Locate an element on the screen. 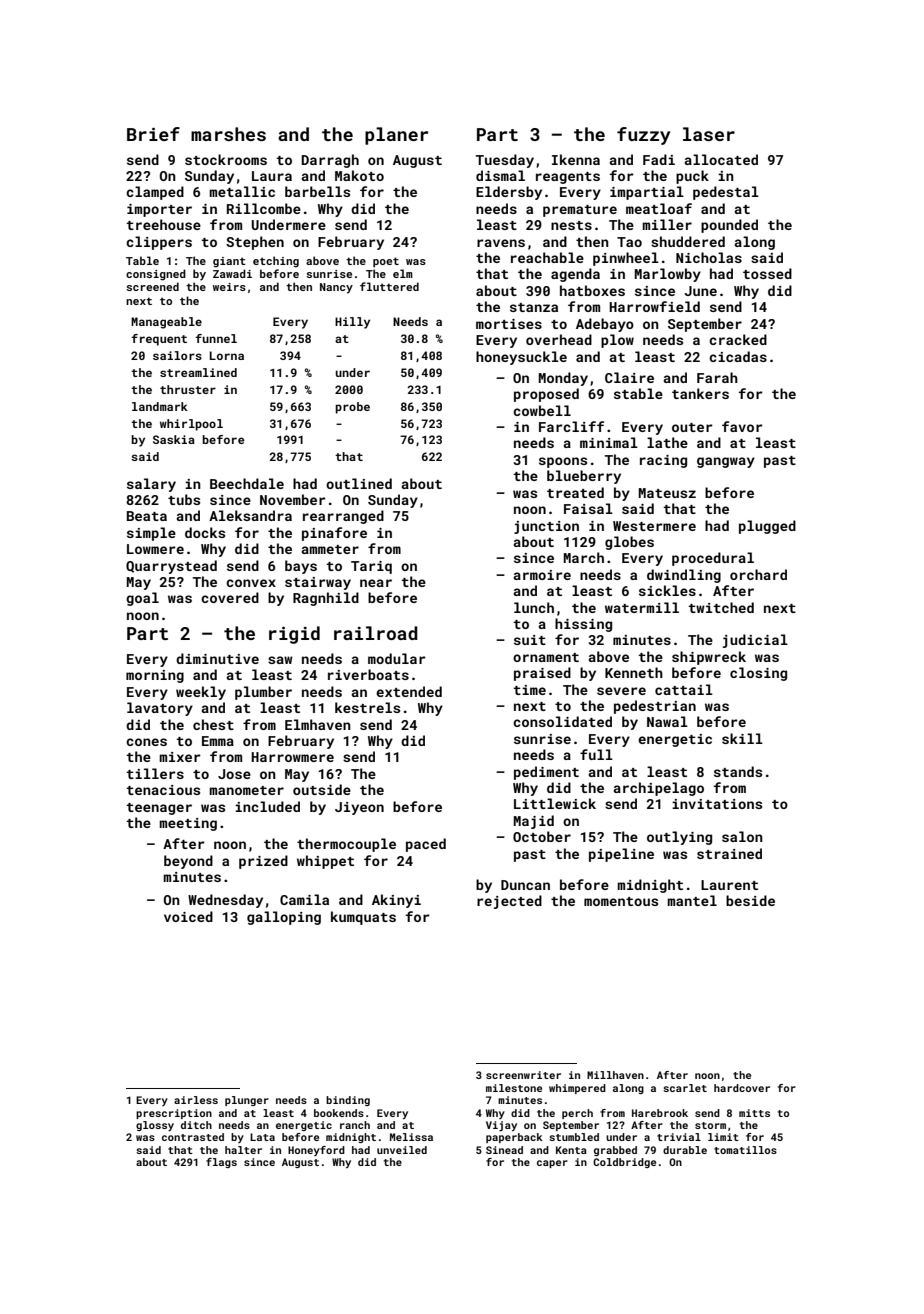  prescription is located at coordinates (174, 1114).
